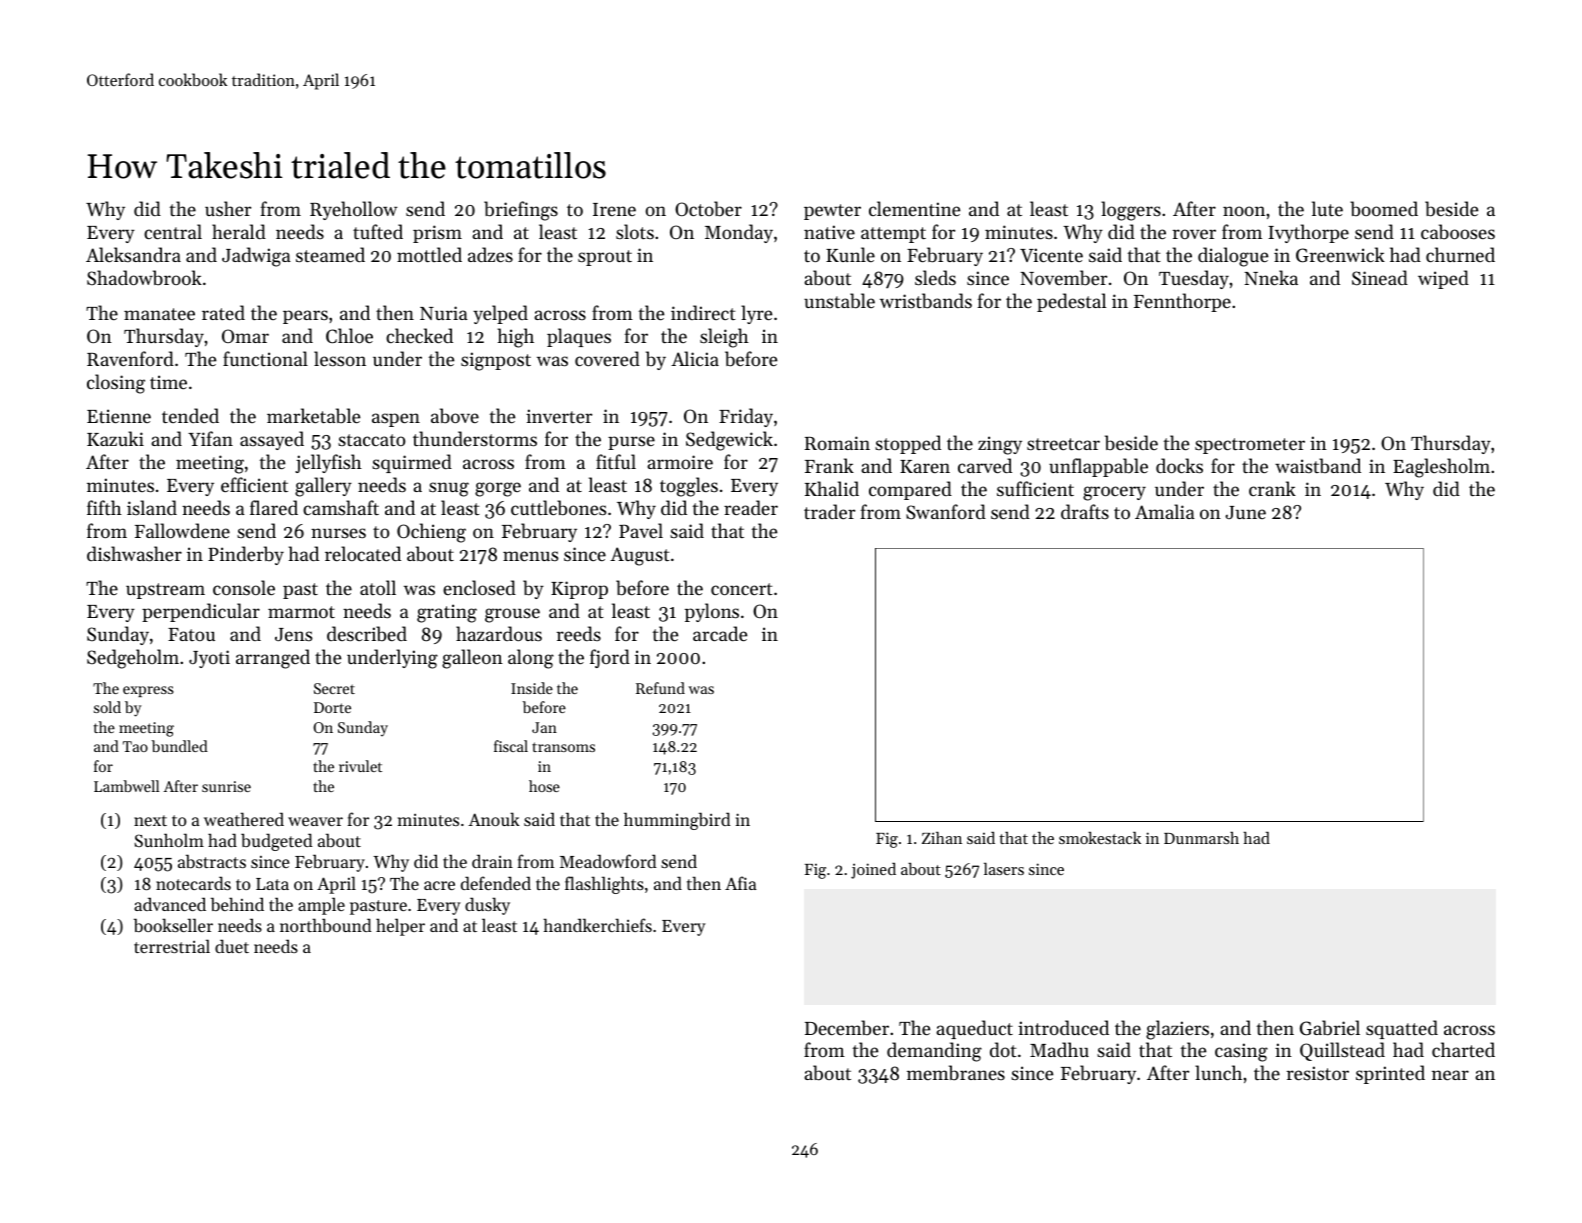  Describe the element at coordinates (1441, 468) in the image. I see `Eaglesholm` at that location.
